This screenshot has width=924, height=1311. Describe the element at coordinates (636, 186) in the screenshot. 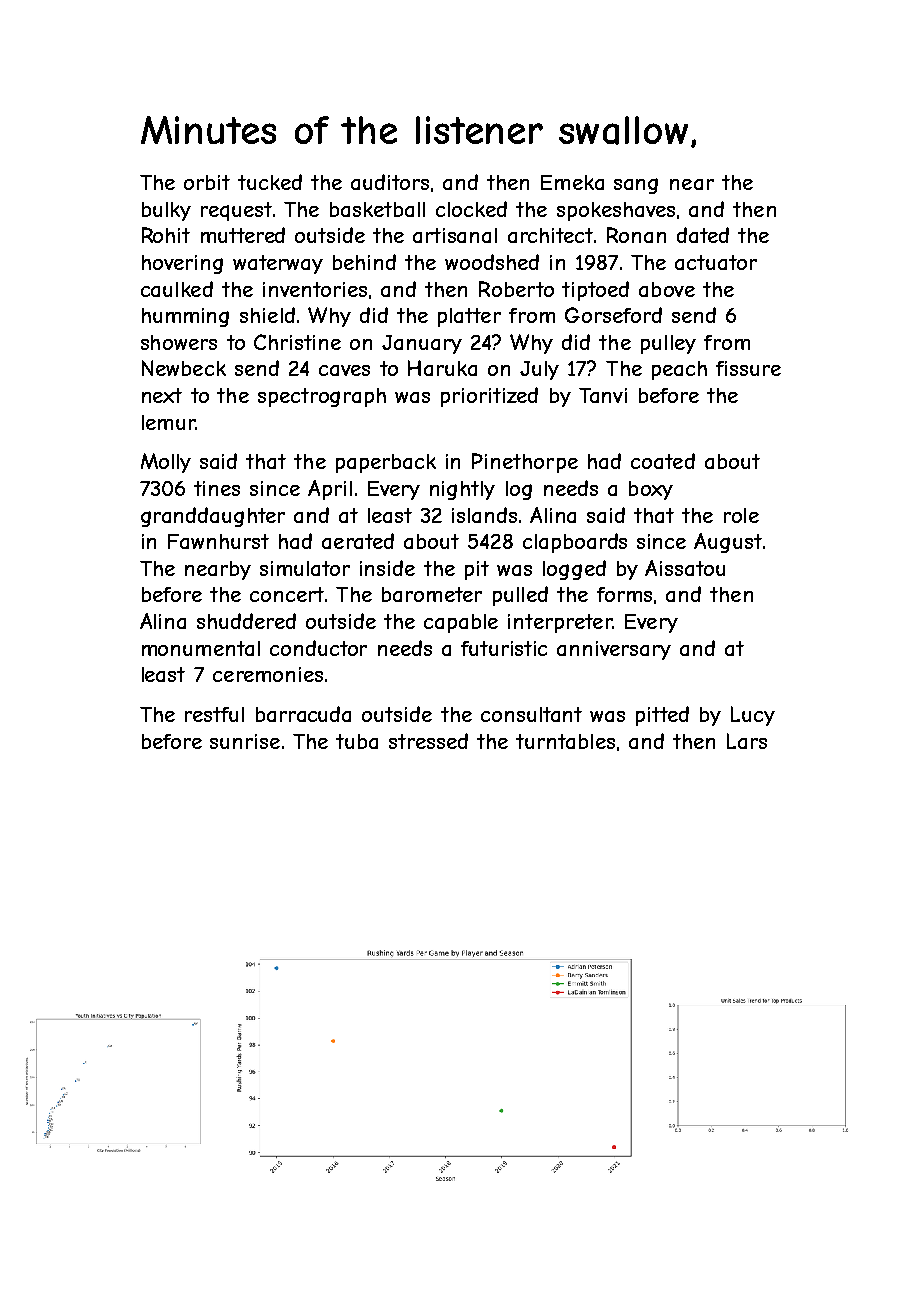

I see `sang` at that location.
